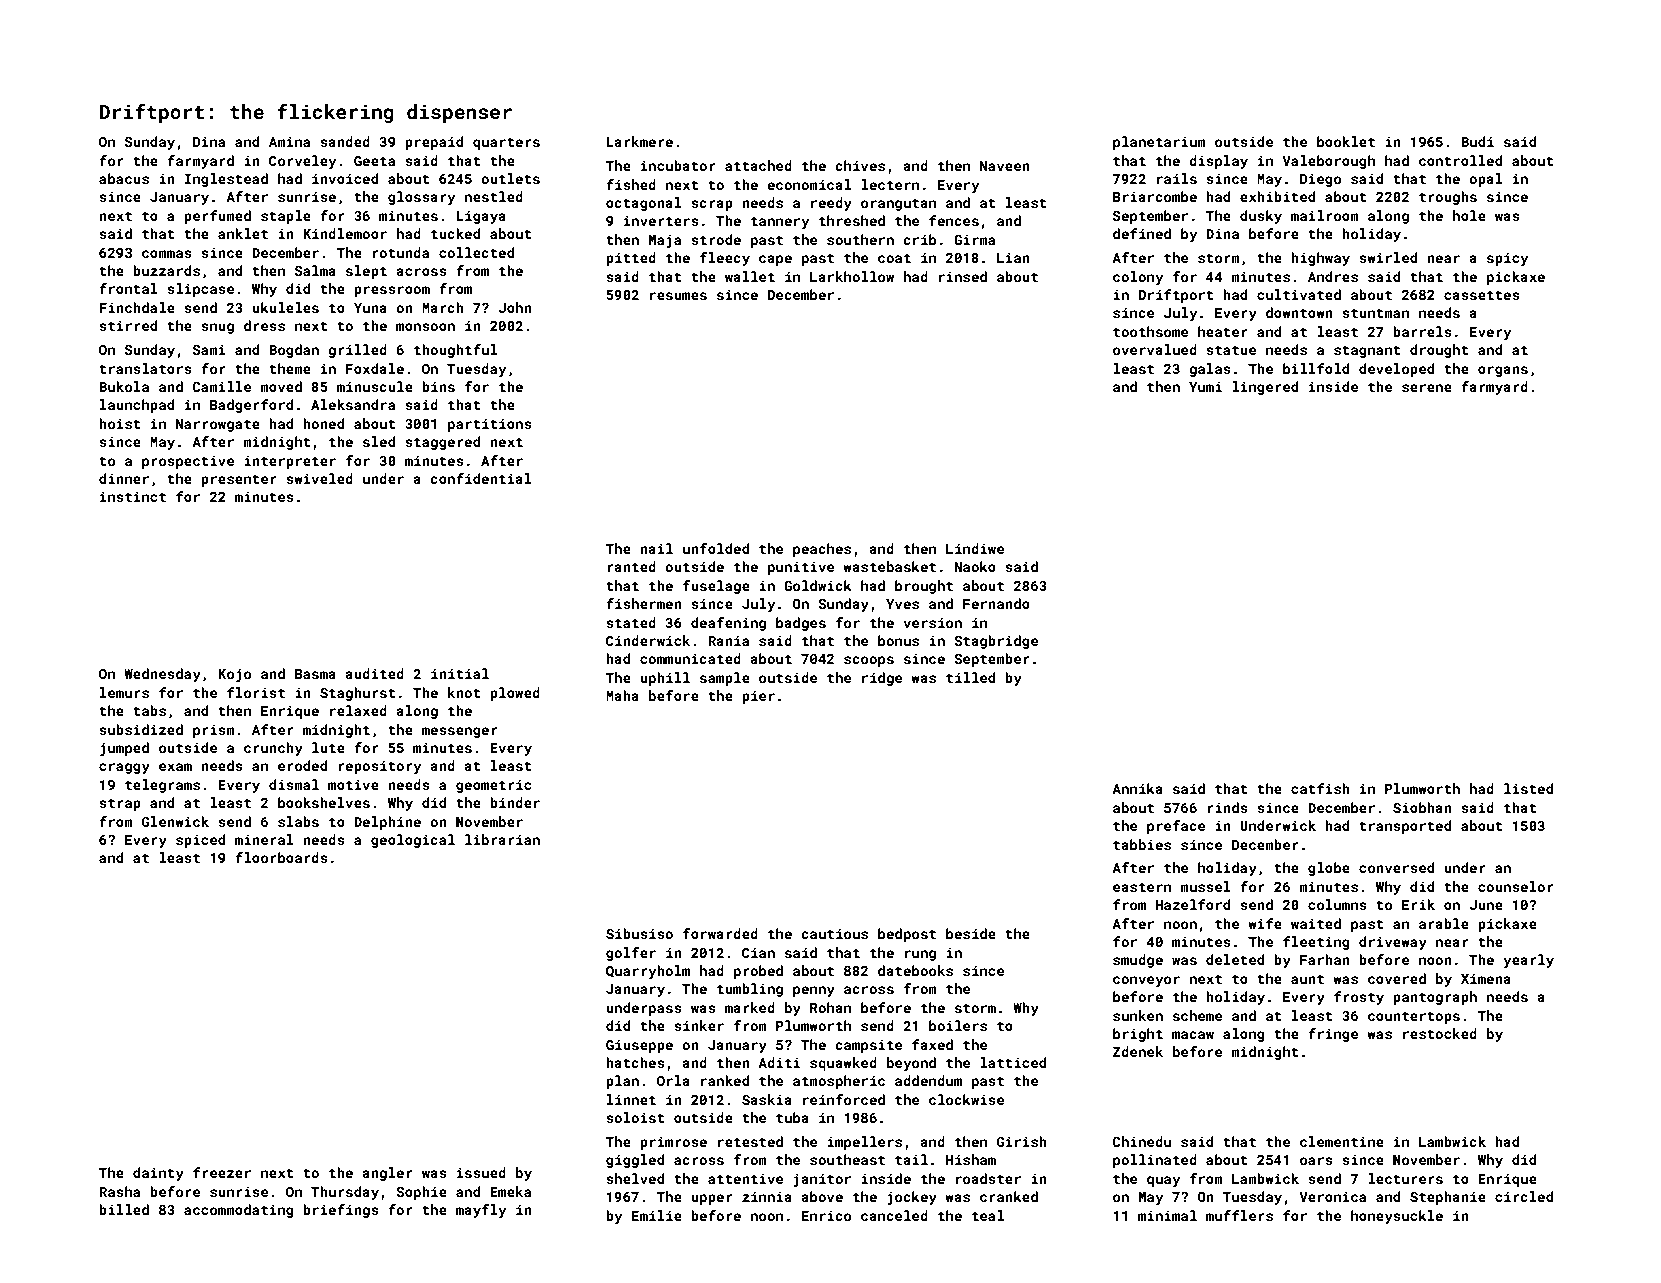  I want to click on Lindiwe, so click(975, 548).
